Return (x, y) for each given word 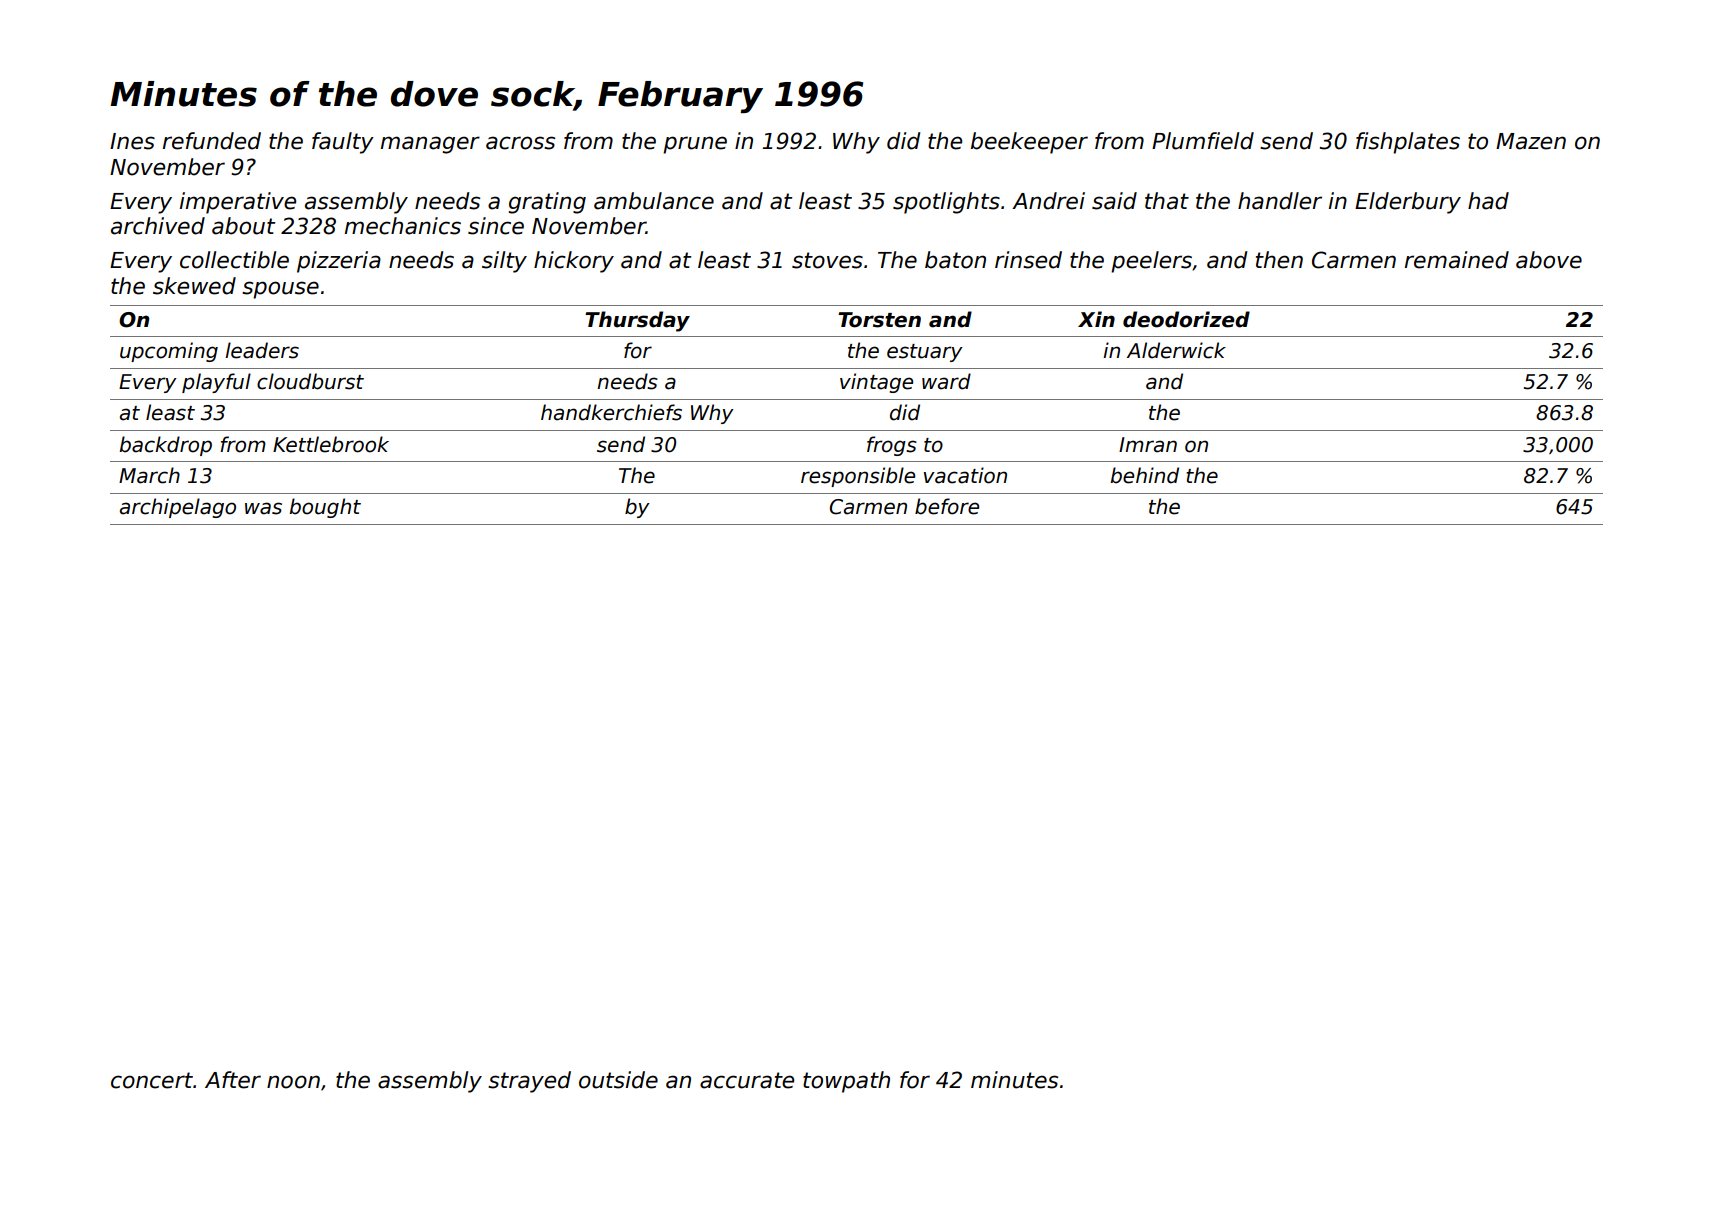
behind (1144, 475)
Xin (1096, 319)
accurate (747, 1080)
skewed (194, 286)
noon (293, 1082)
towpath (846, 1082)
